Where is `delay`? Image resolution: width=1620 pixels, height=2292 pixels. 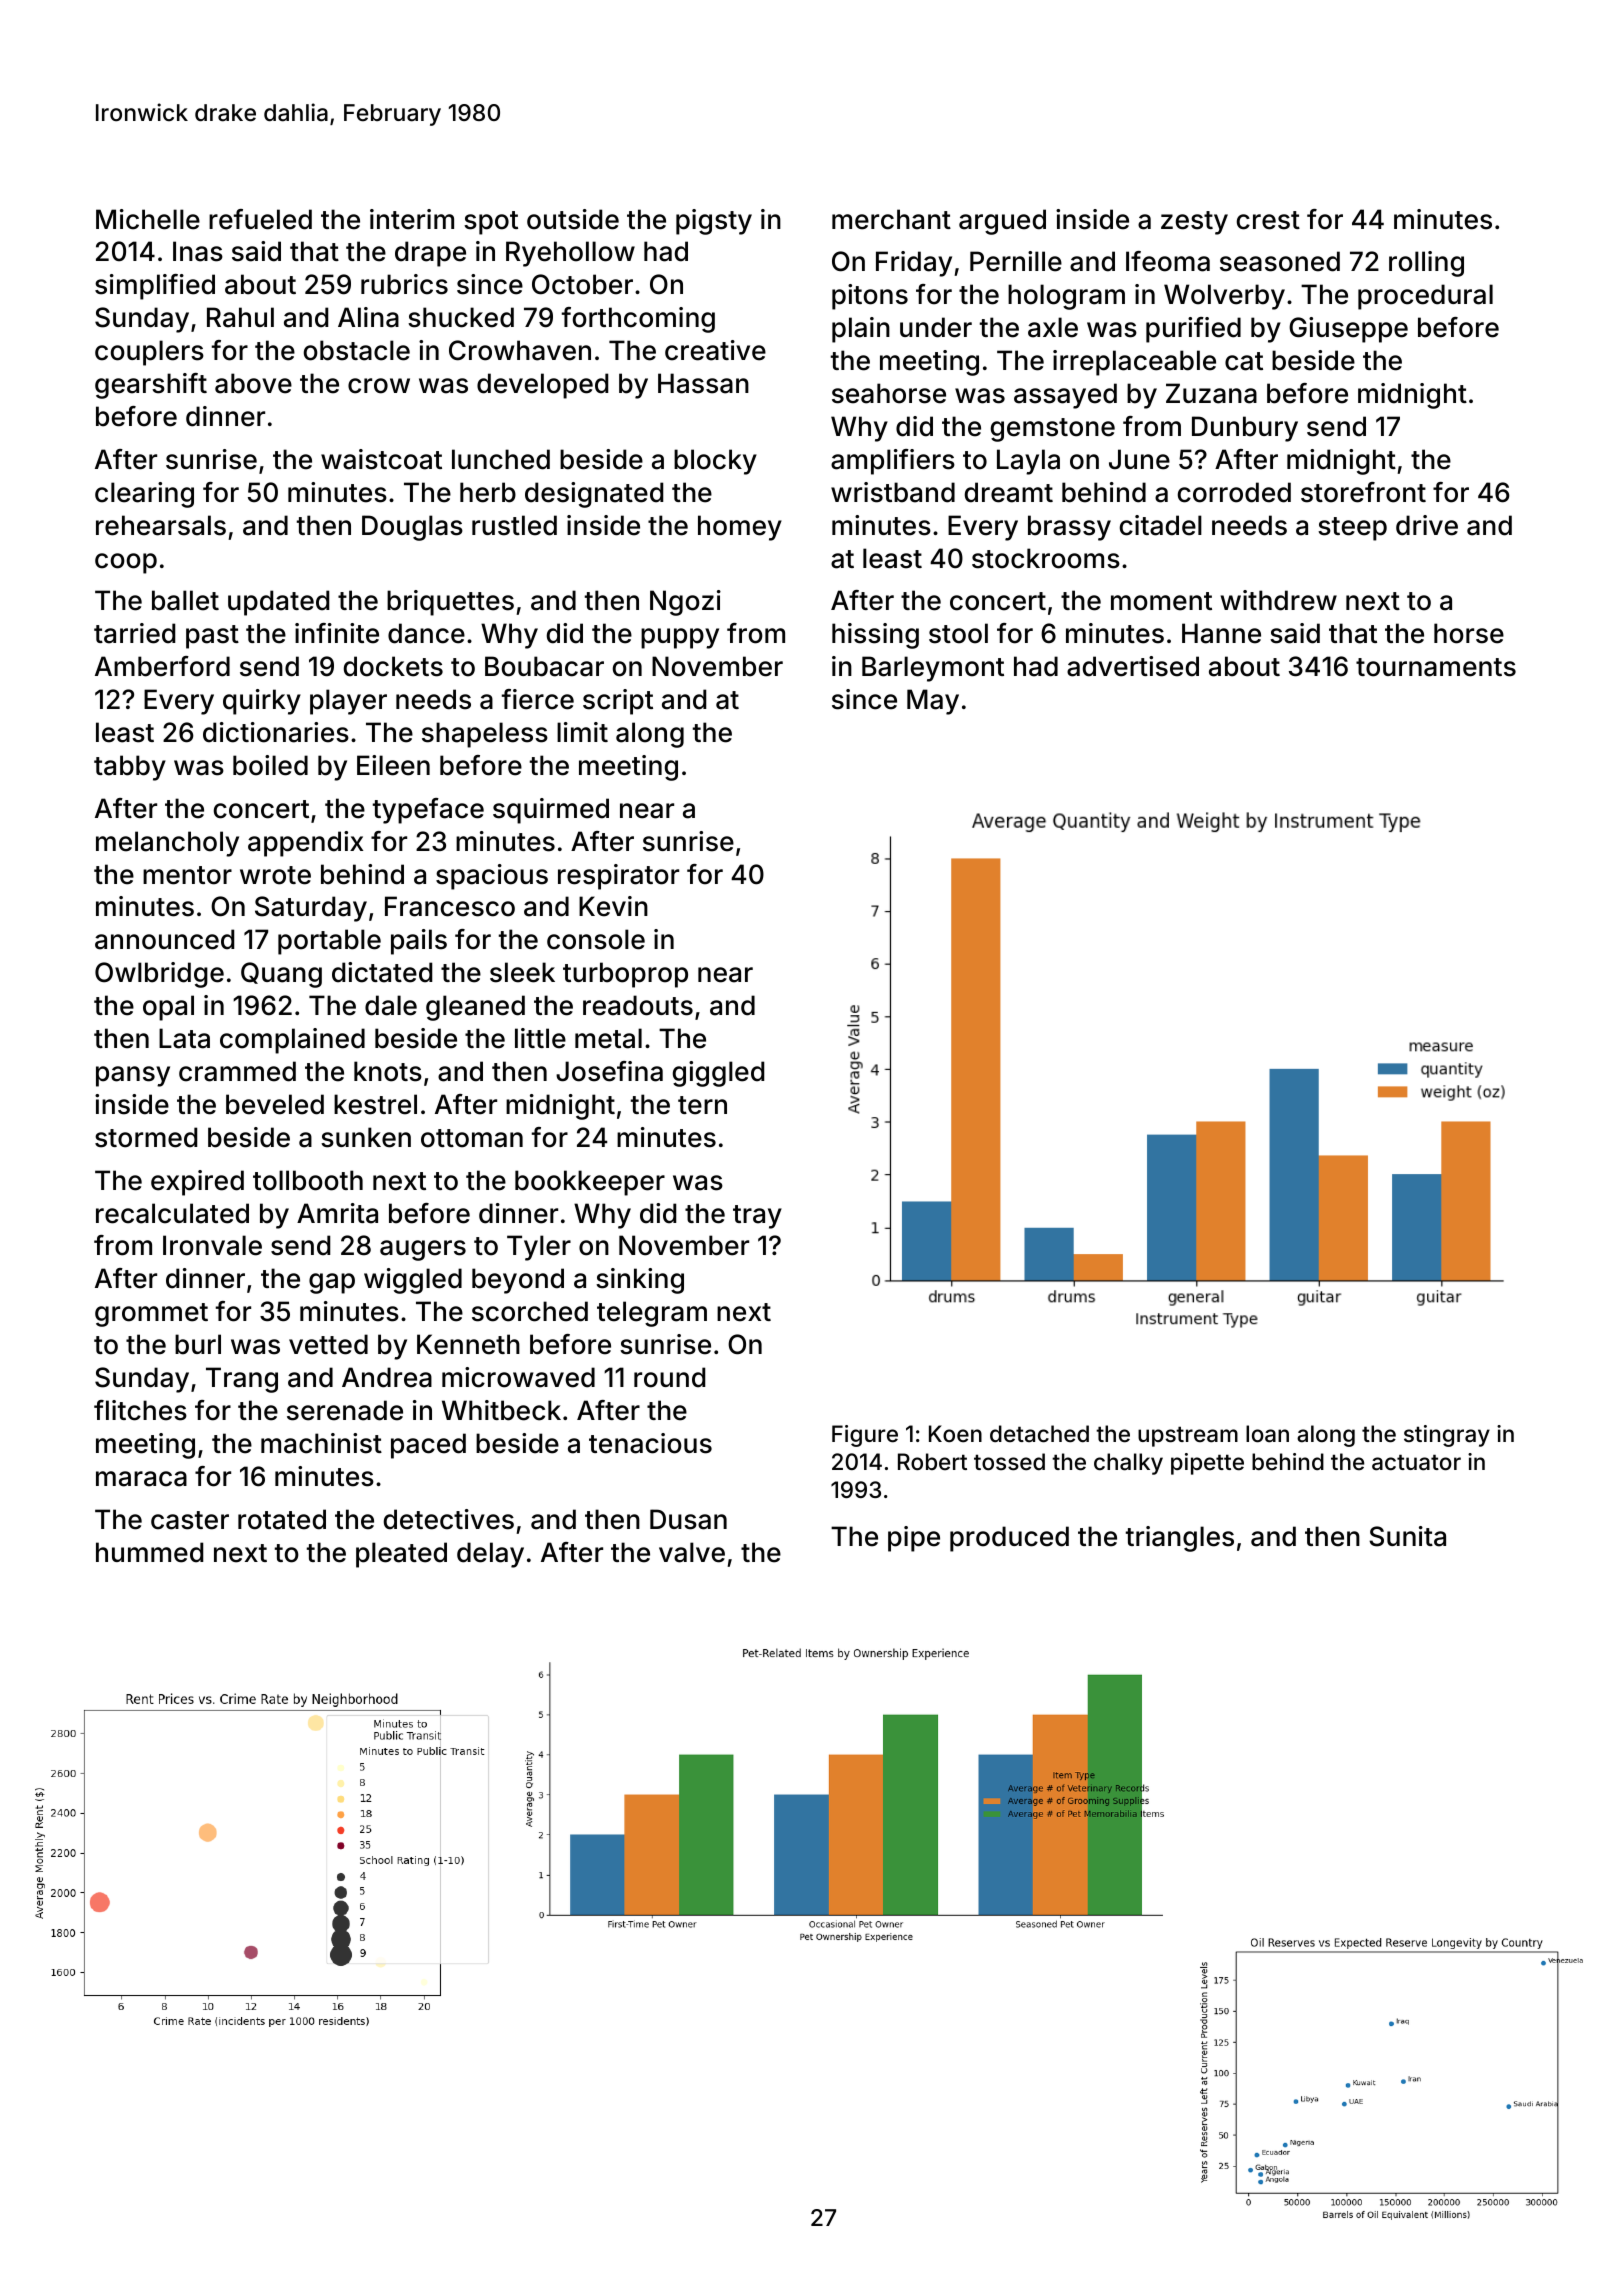
delay is located at coordinates (490, 1555).
